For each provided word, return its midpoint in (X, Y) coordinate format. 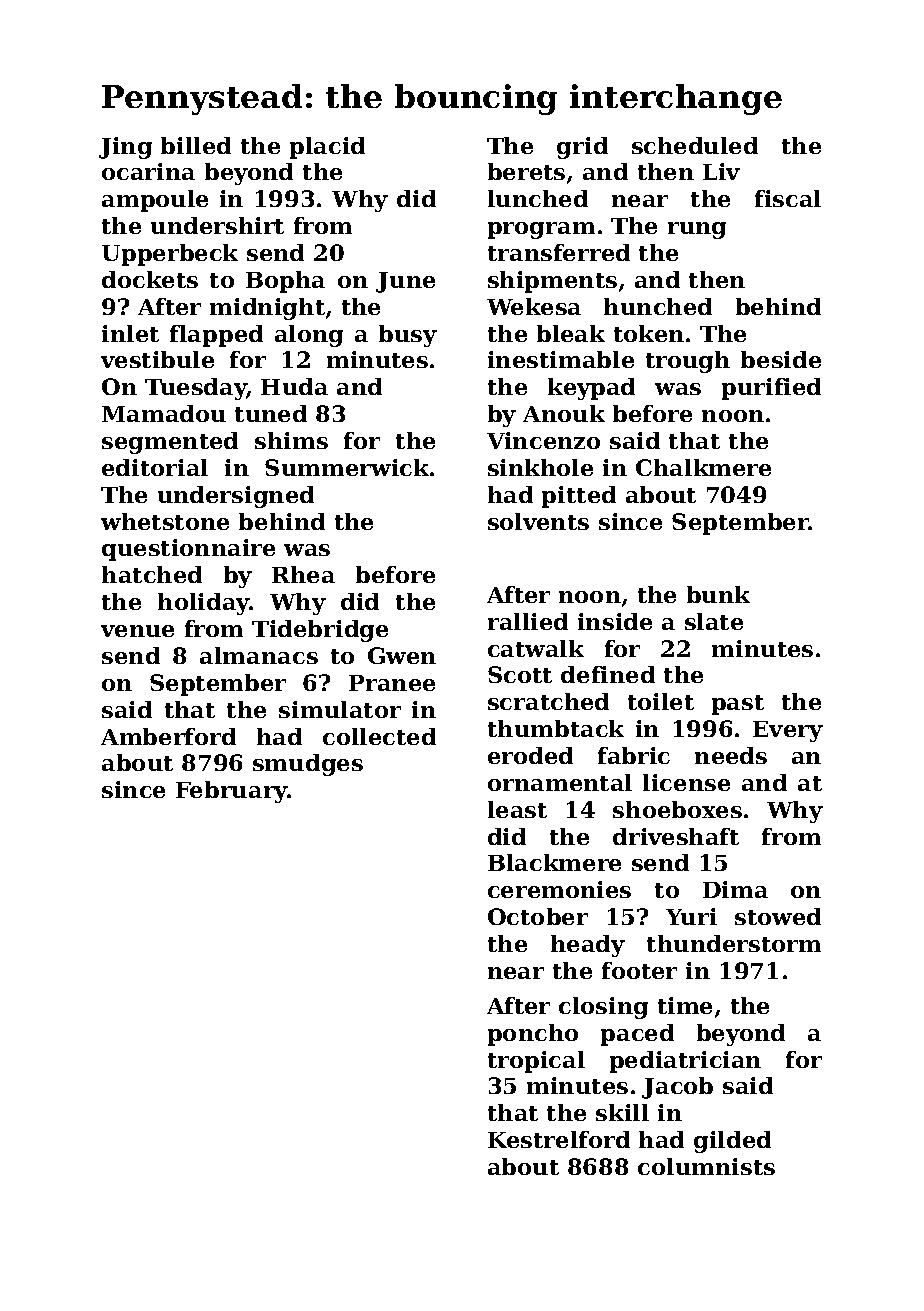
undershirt (217, 225)
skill (622, 1112)
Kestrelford (559, 1139)
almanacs (259, 655)
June (405, 282)
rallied (528, 621)
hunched (658, 306)
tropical (536, 1062)
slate (714, 621)
